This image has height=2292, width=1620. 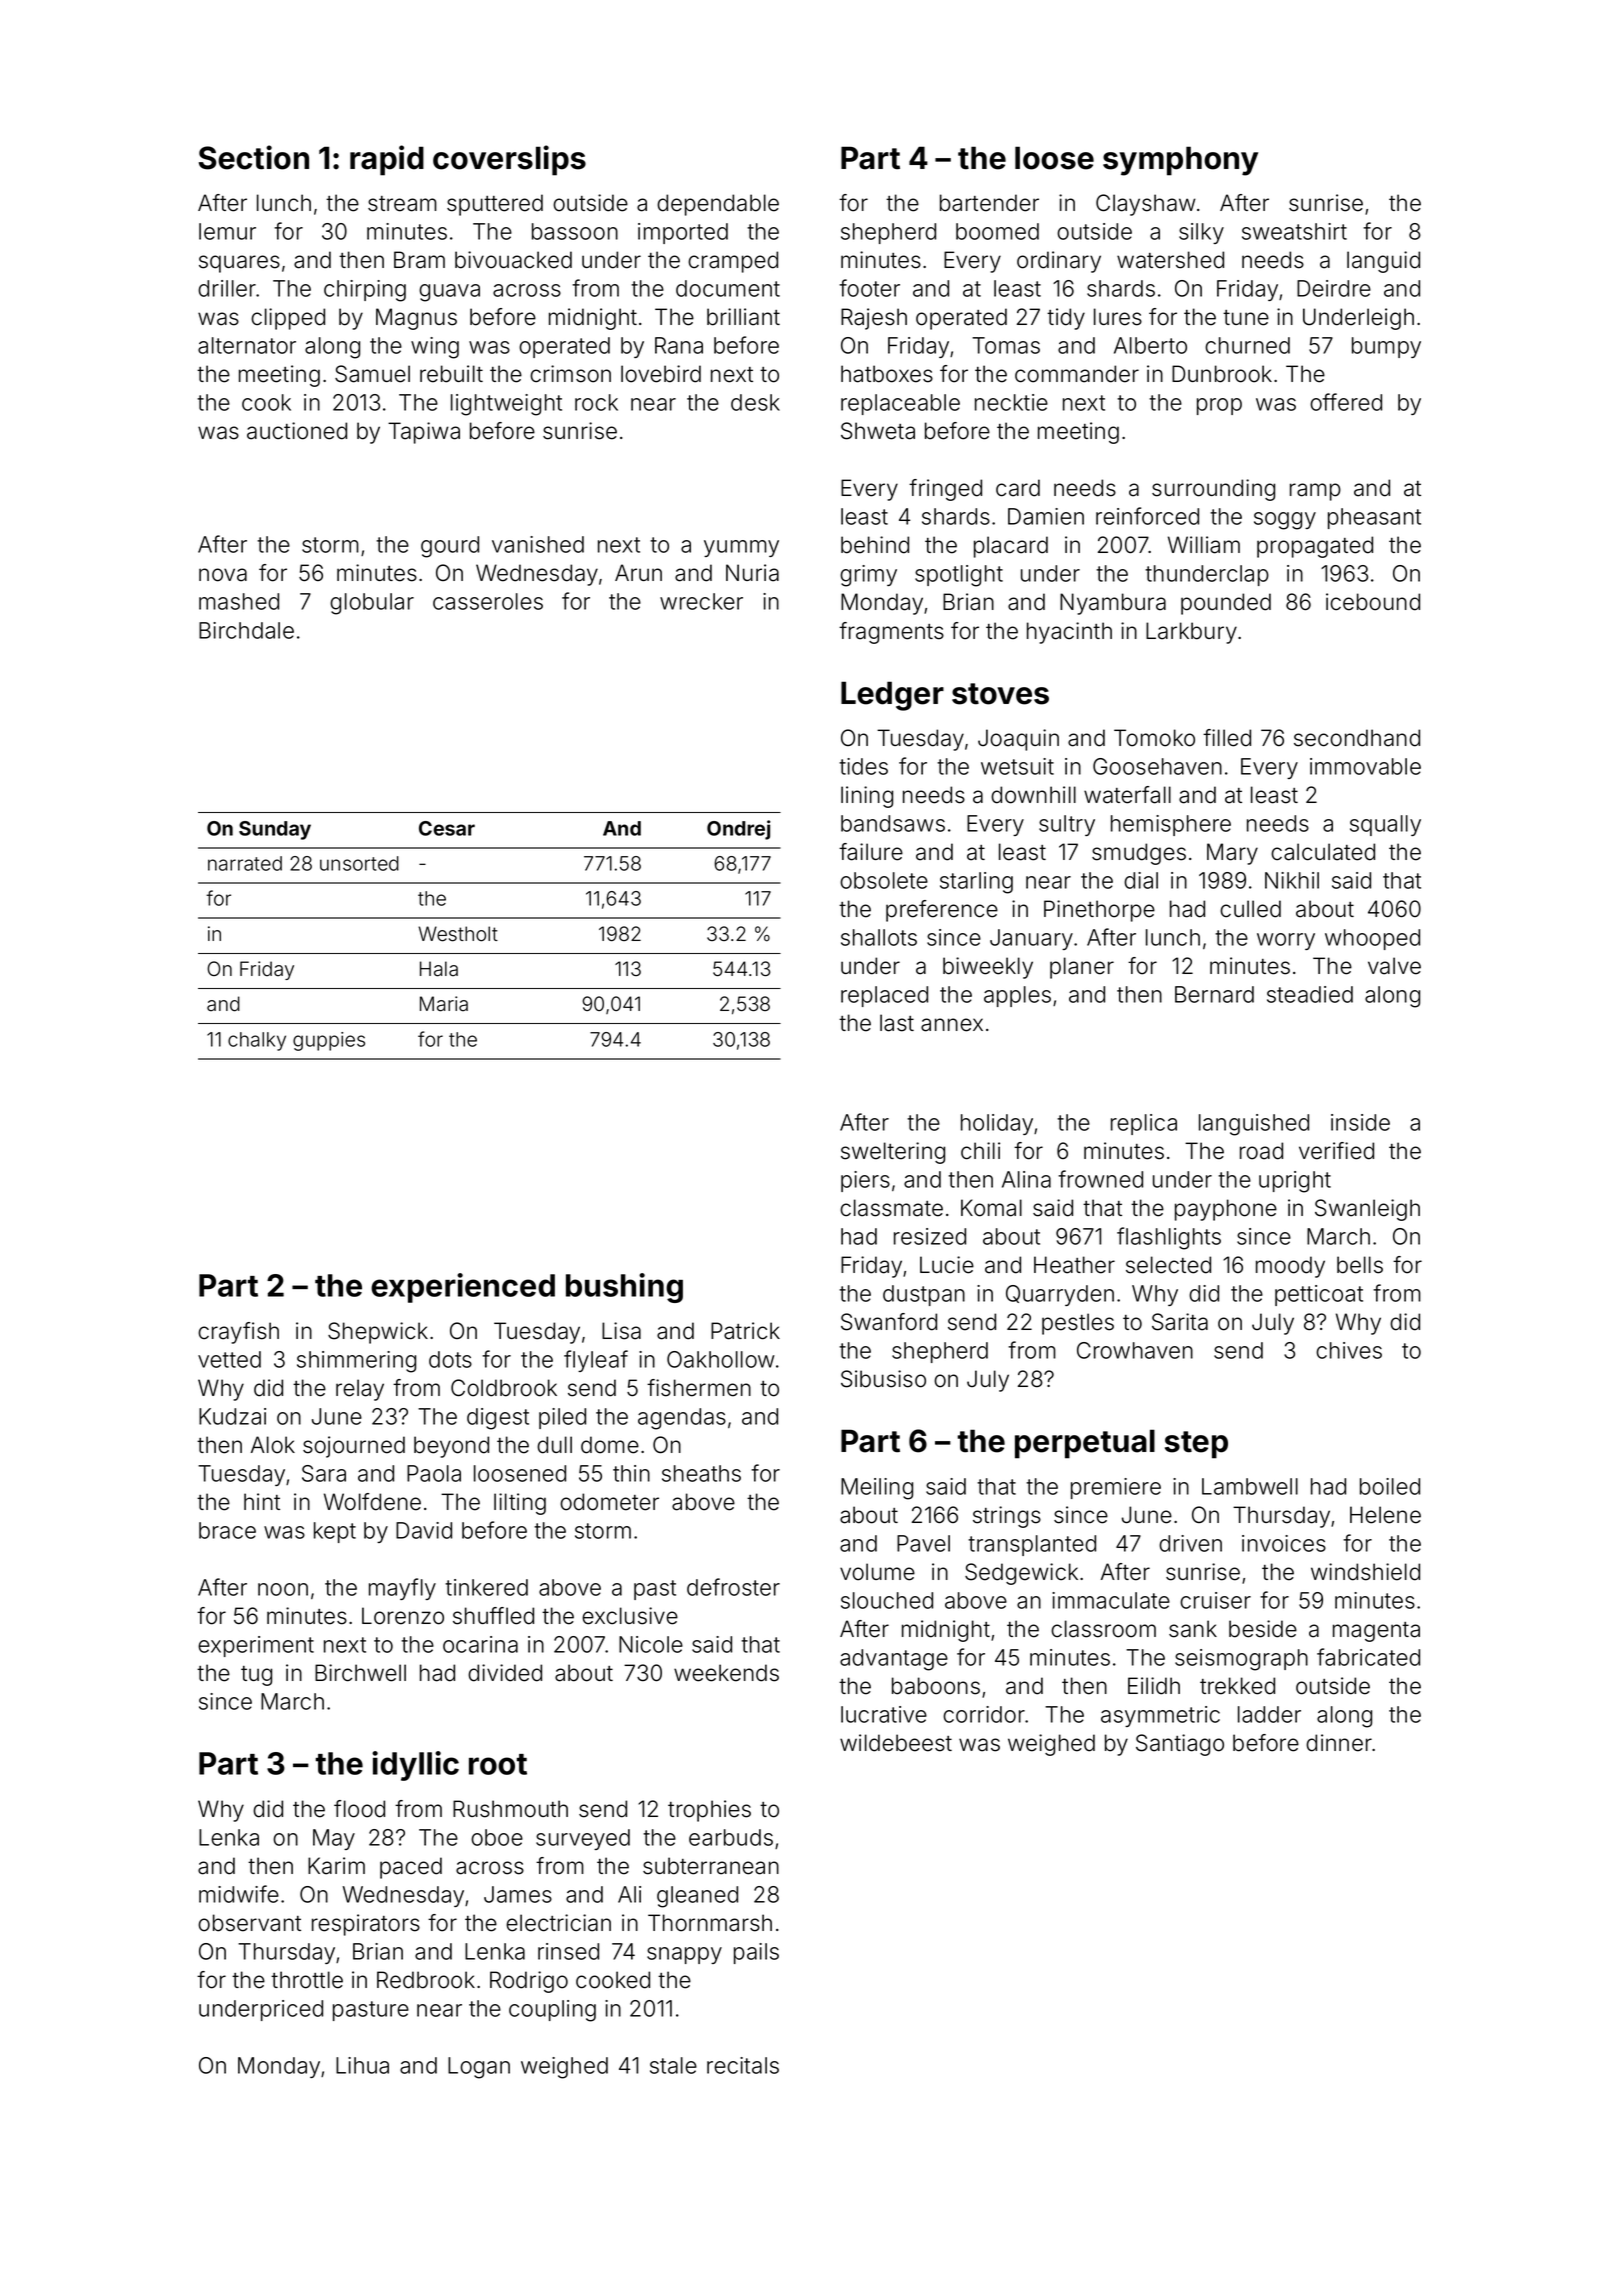 I want to click on recitals, so click(x=743, y=2065).
